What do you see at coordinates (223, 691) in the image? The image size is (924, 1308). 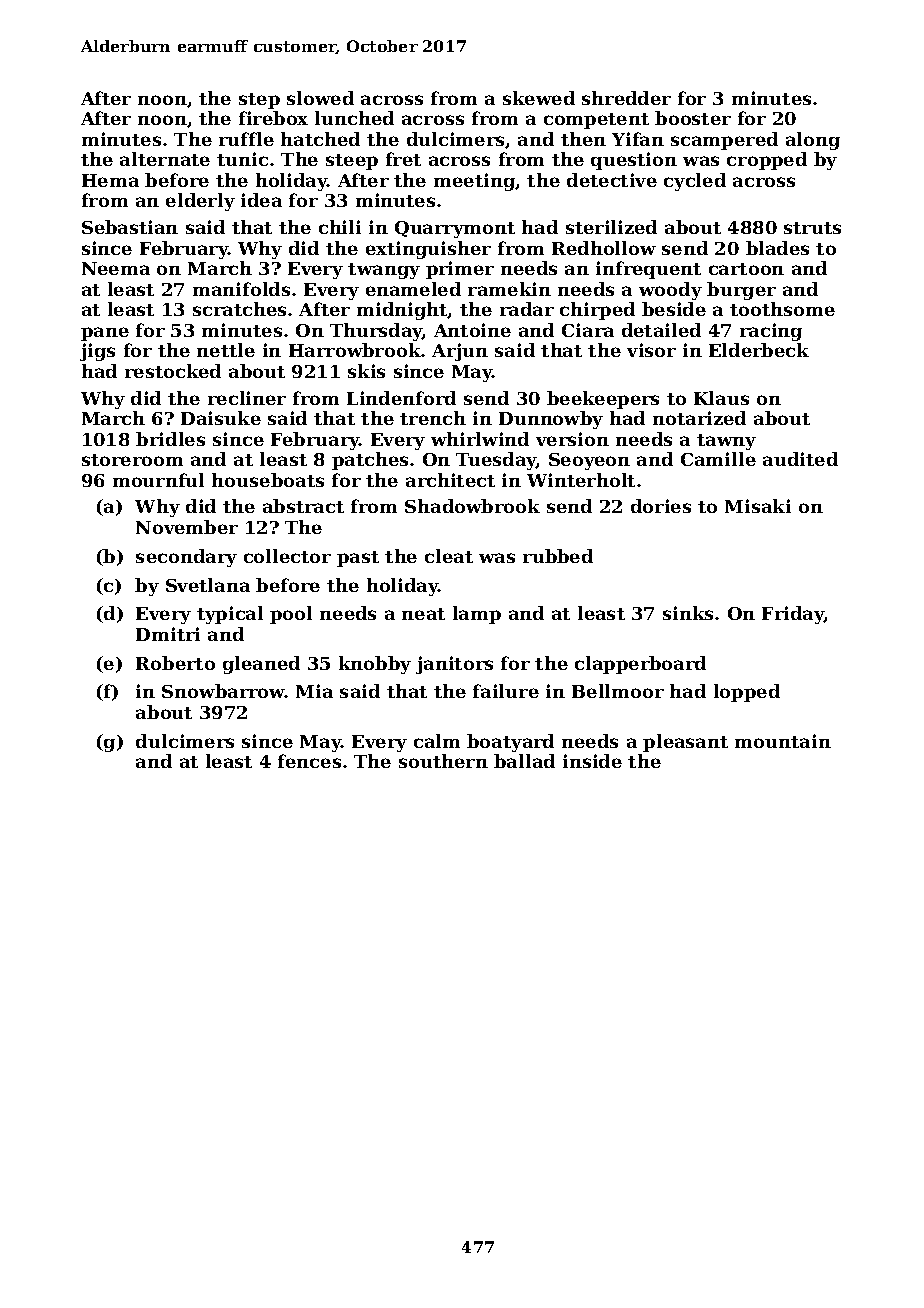 I see `Snowbarrow` at bounding box center [223, 691].
